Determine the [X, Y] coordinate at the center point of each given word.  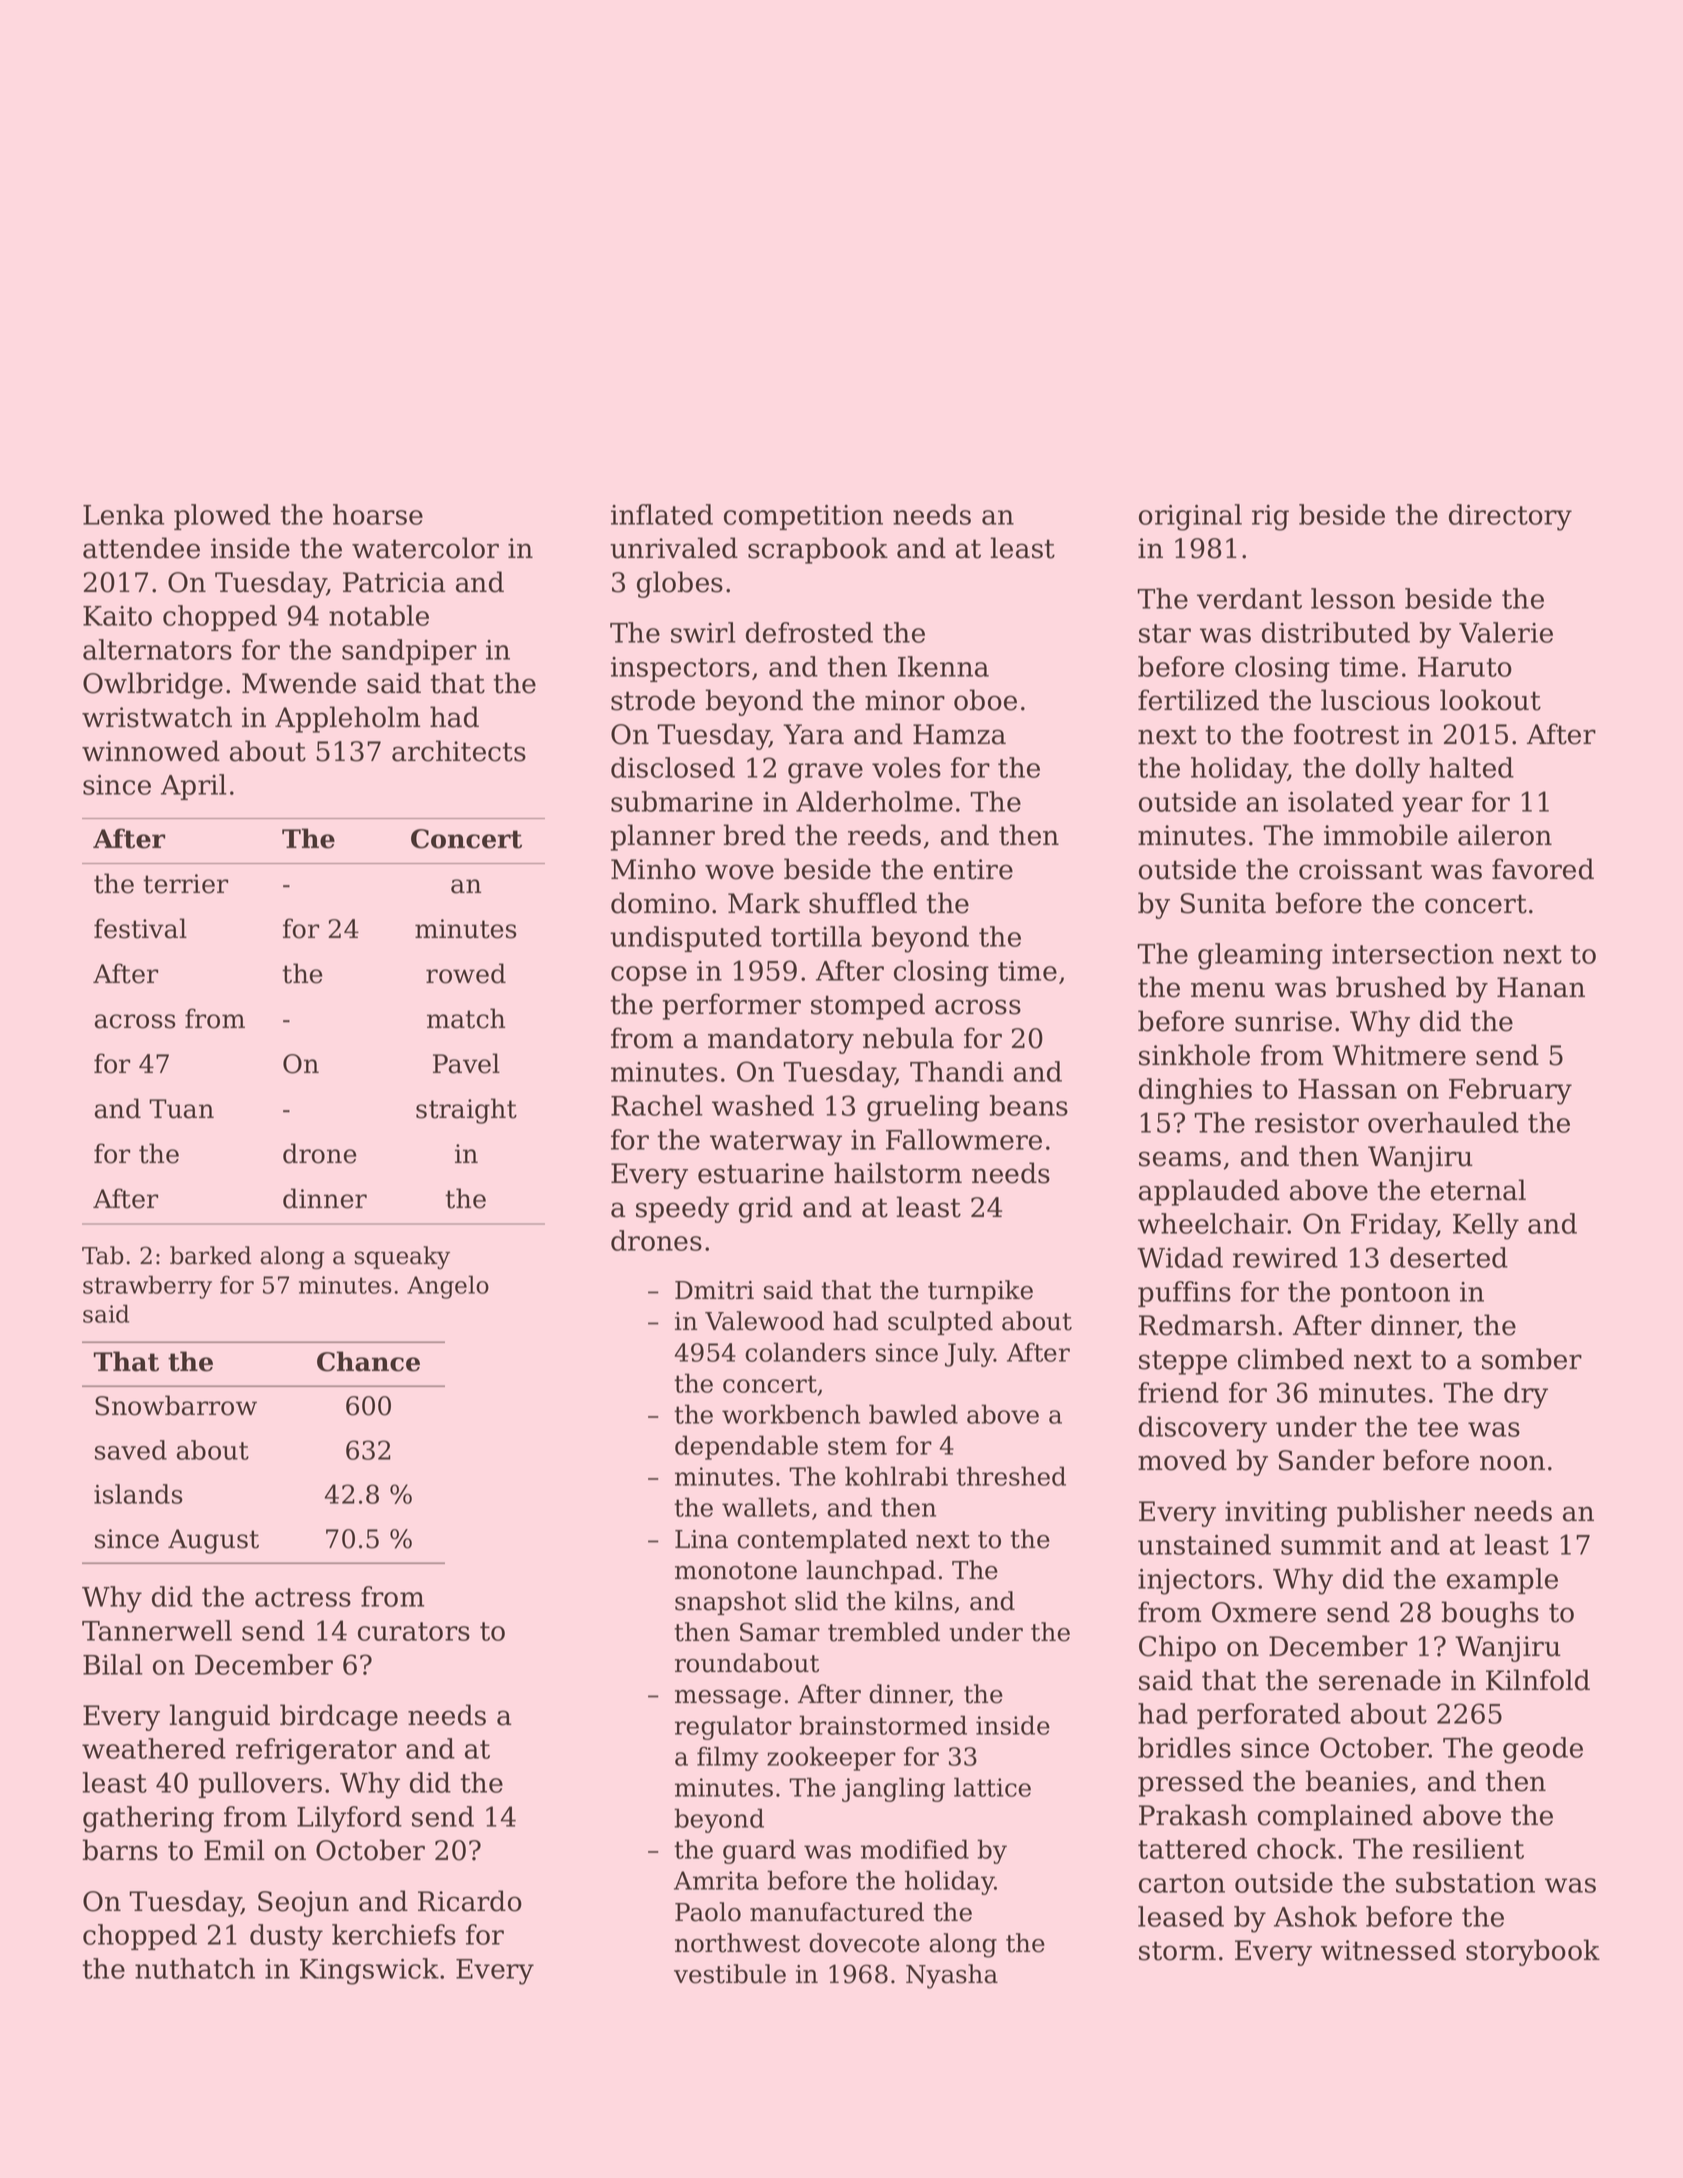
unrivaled [674, 548]
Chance [368, 1361]
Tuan [181, 1109]
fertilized [1198, 700]
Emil [234, 1849]
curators [414, 1631]
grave [825, 773]
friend [1178, 1392]
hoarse [378, 514]
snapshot [730, 1603]
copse [649, 976]
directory [1510, 517]
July [969, 1354]
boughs [1490, 1614]
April [194, 787]
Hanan [1541, 987]
